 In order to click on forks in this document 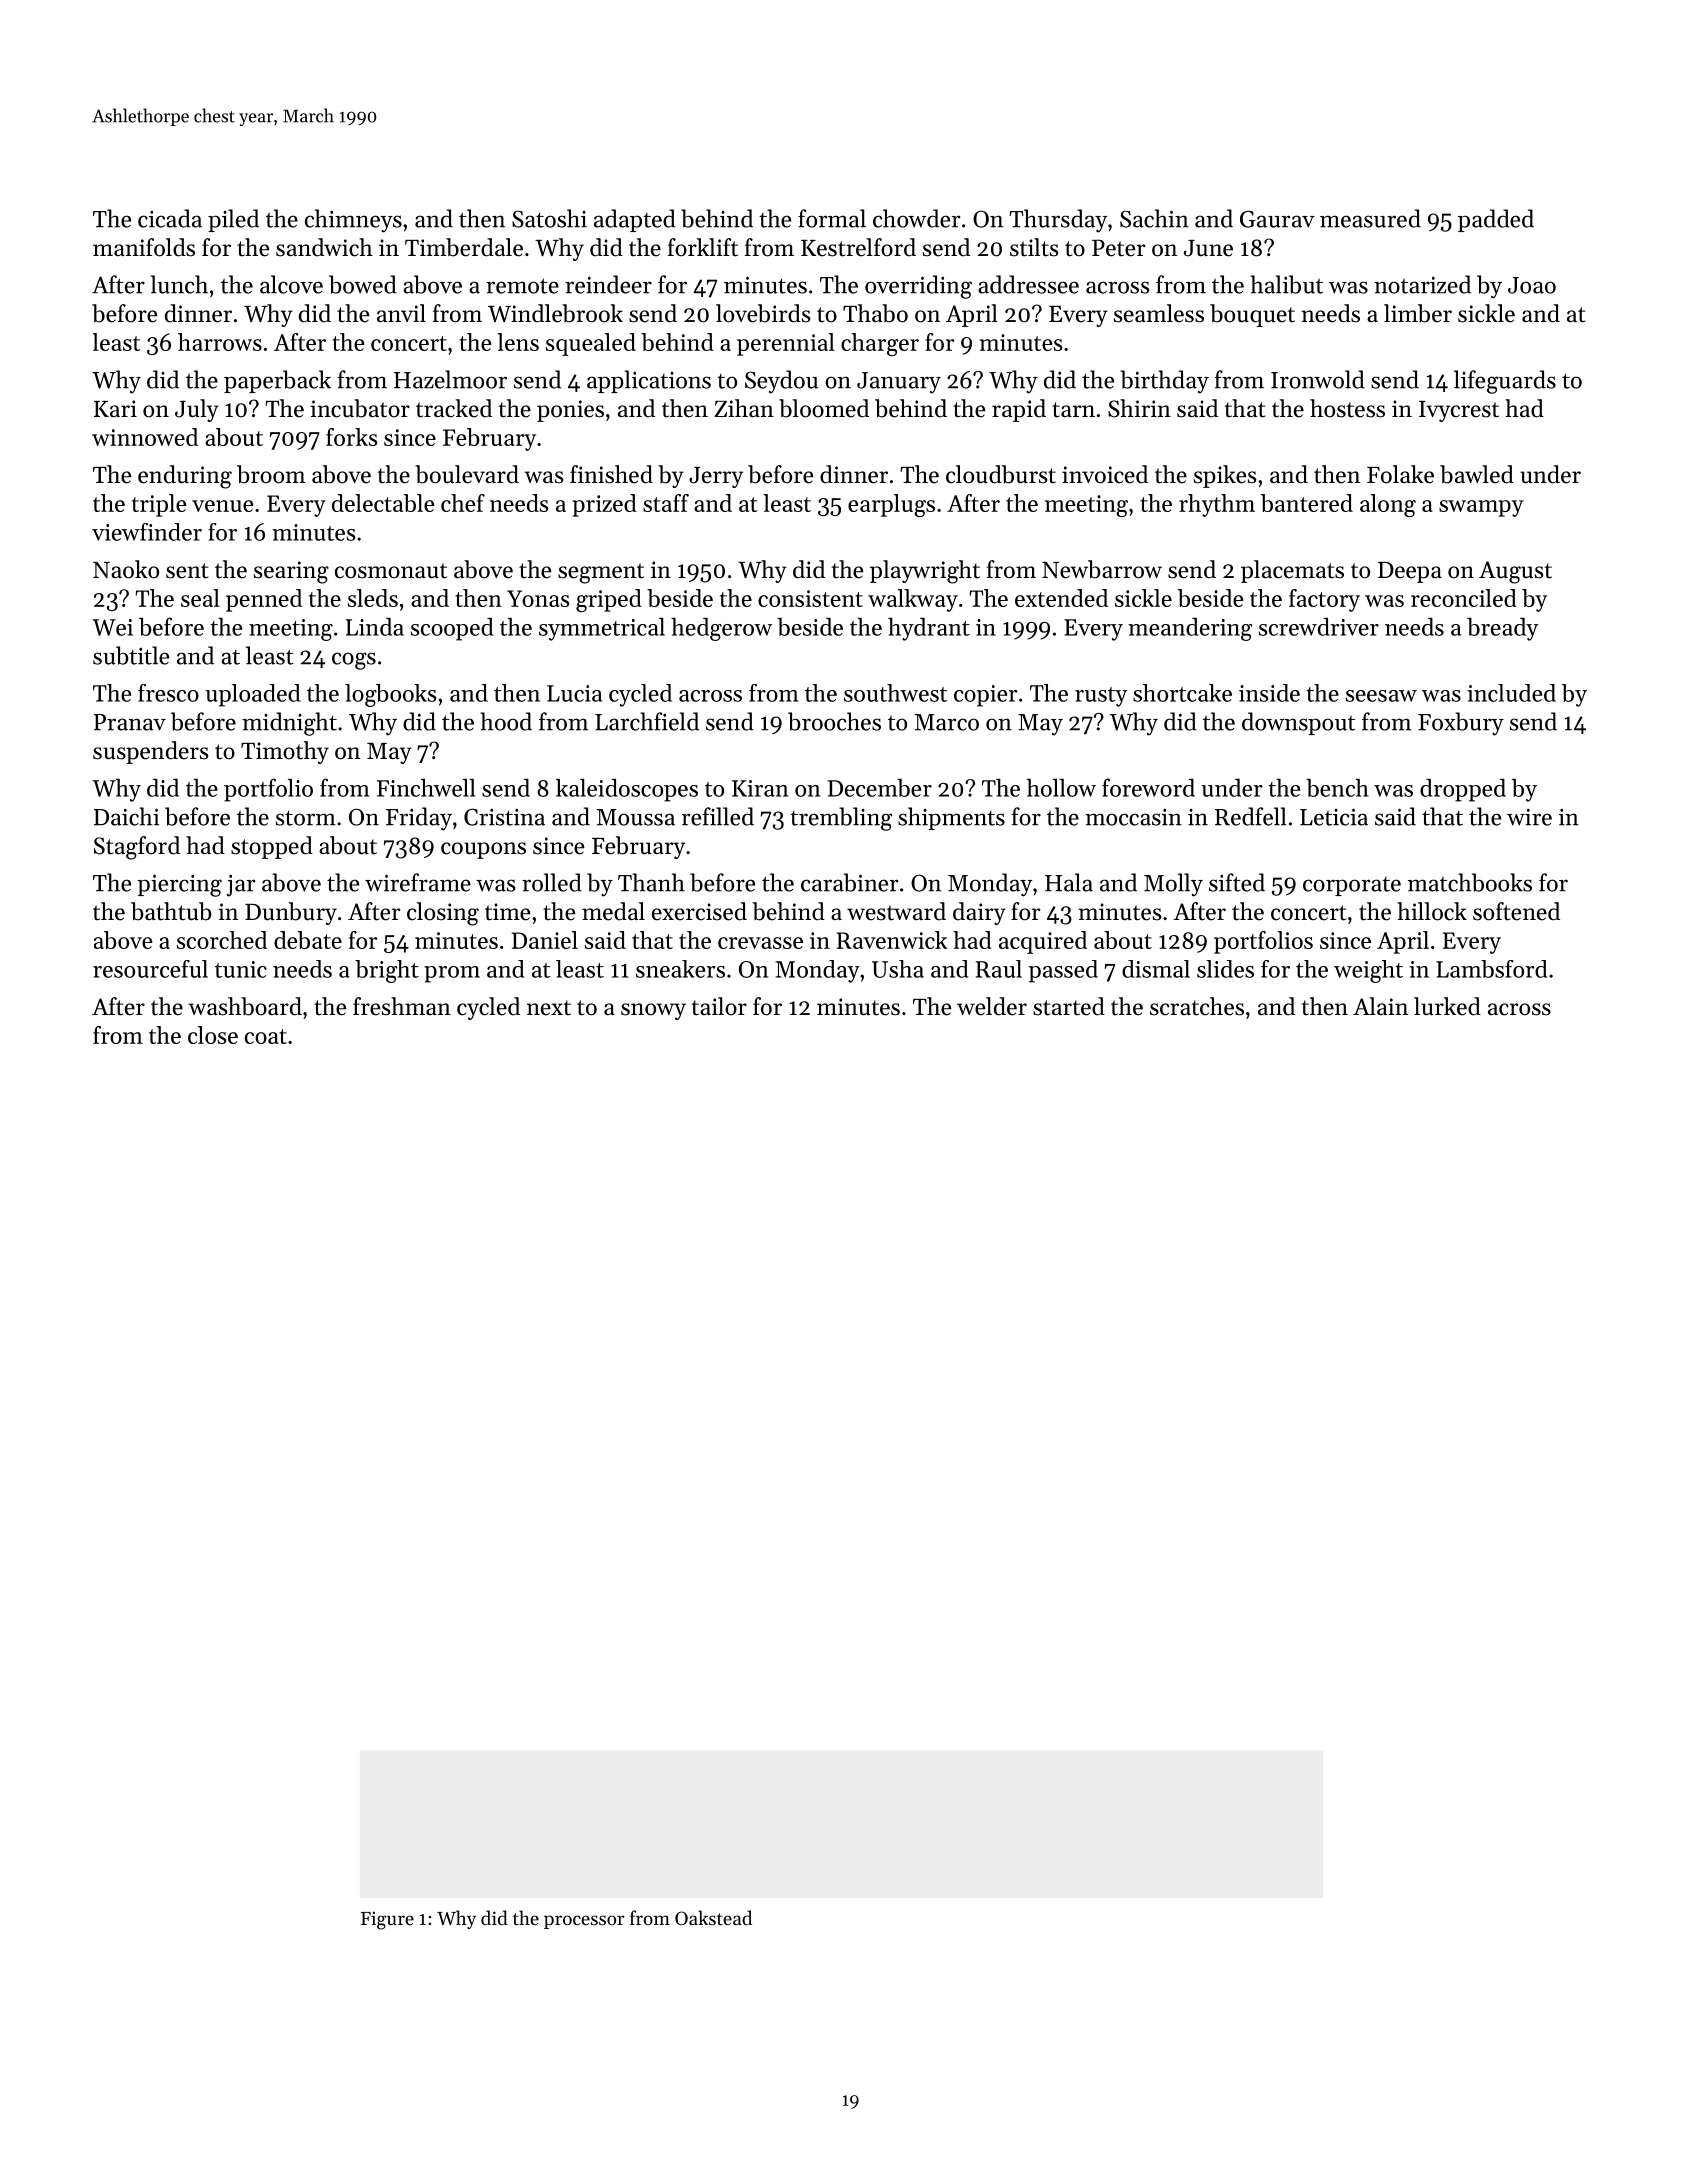, I will do `click(352, 437)`.
